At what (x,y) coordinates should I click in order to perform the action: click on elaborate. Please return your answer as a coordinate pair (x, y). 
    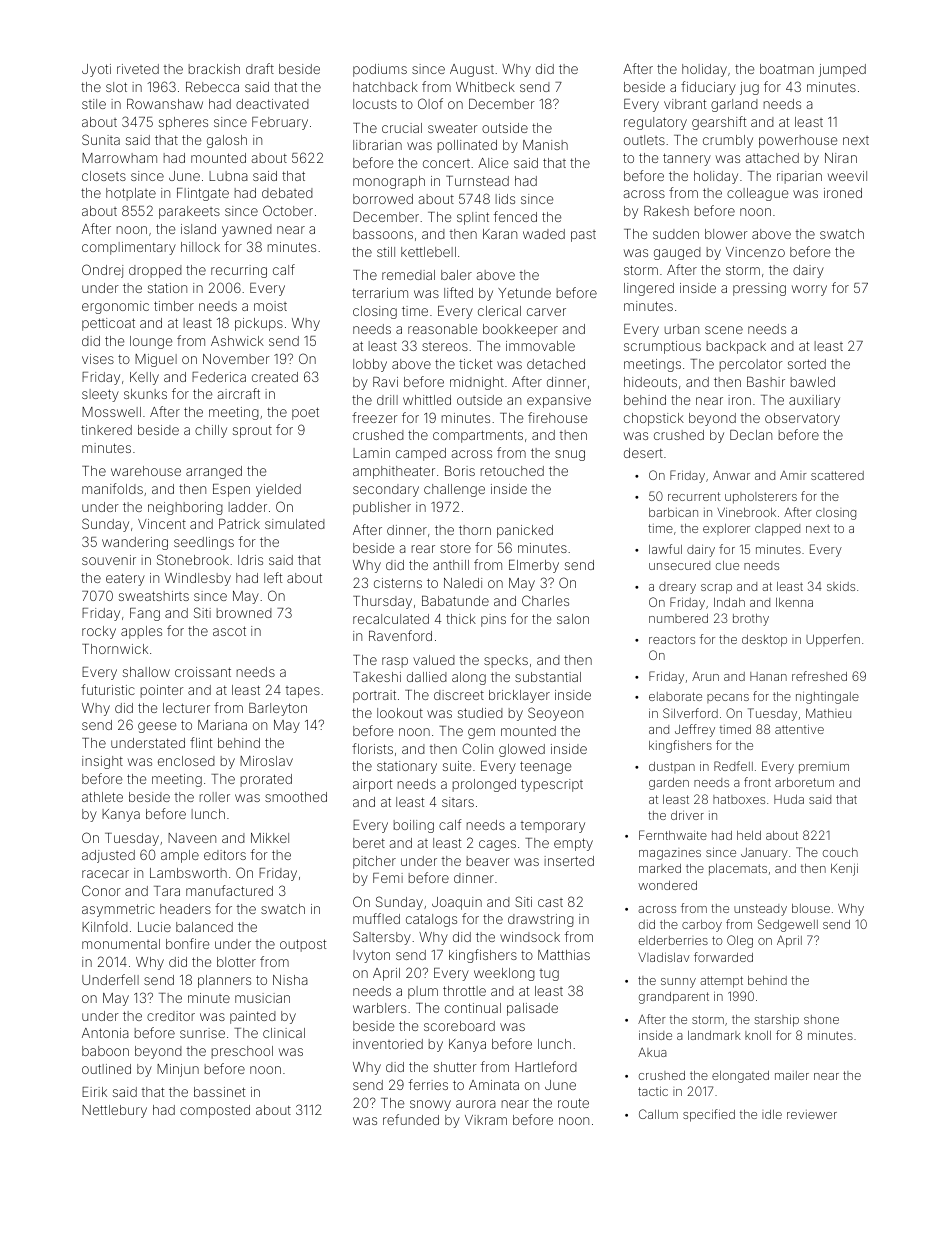
    Looking at the image, I should click on (675, 696).
